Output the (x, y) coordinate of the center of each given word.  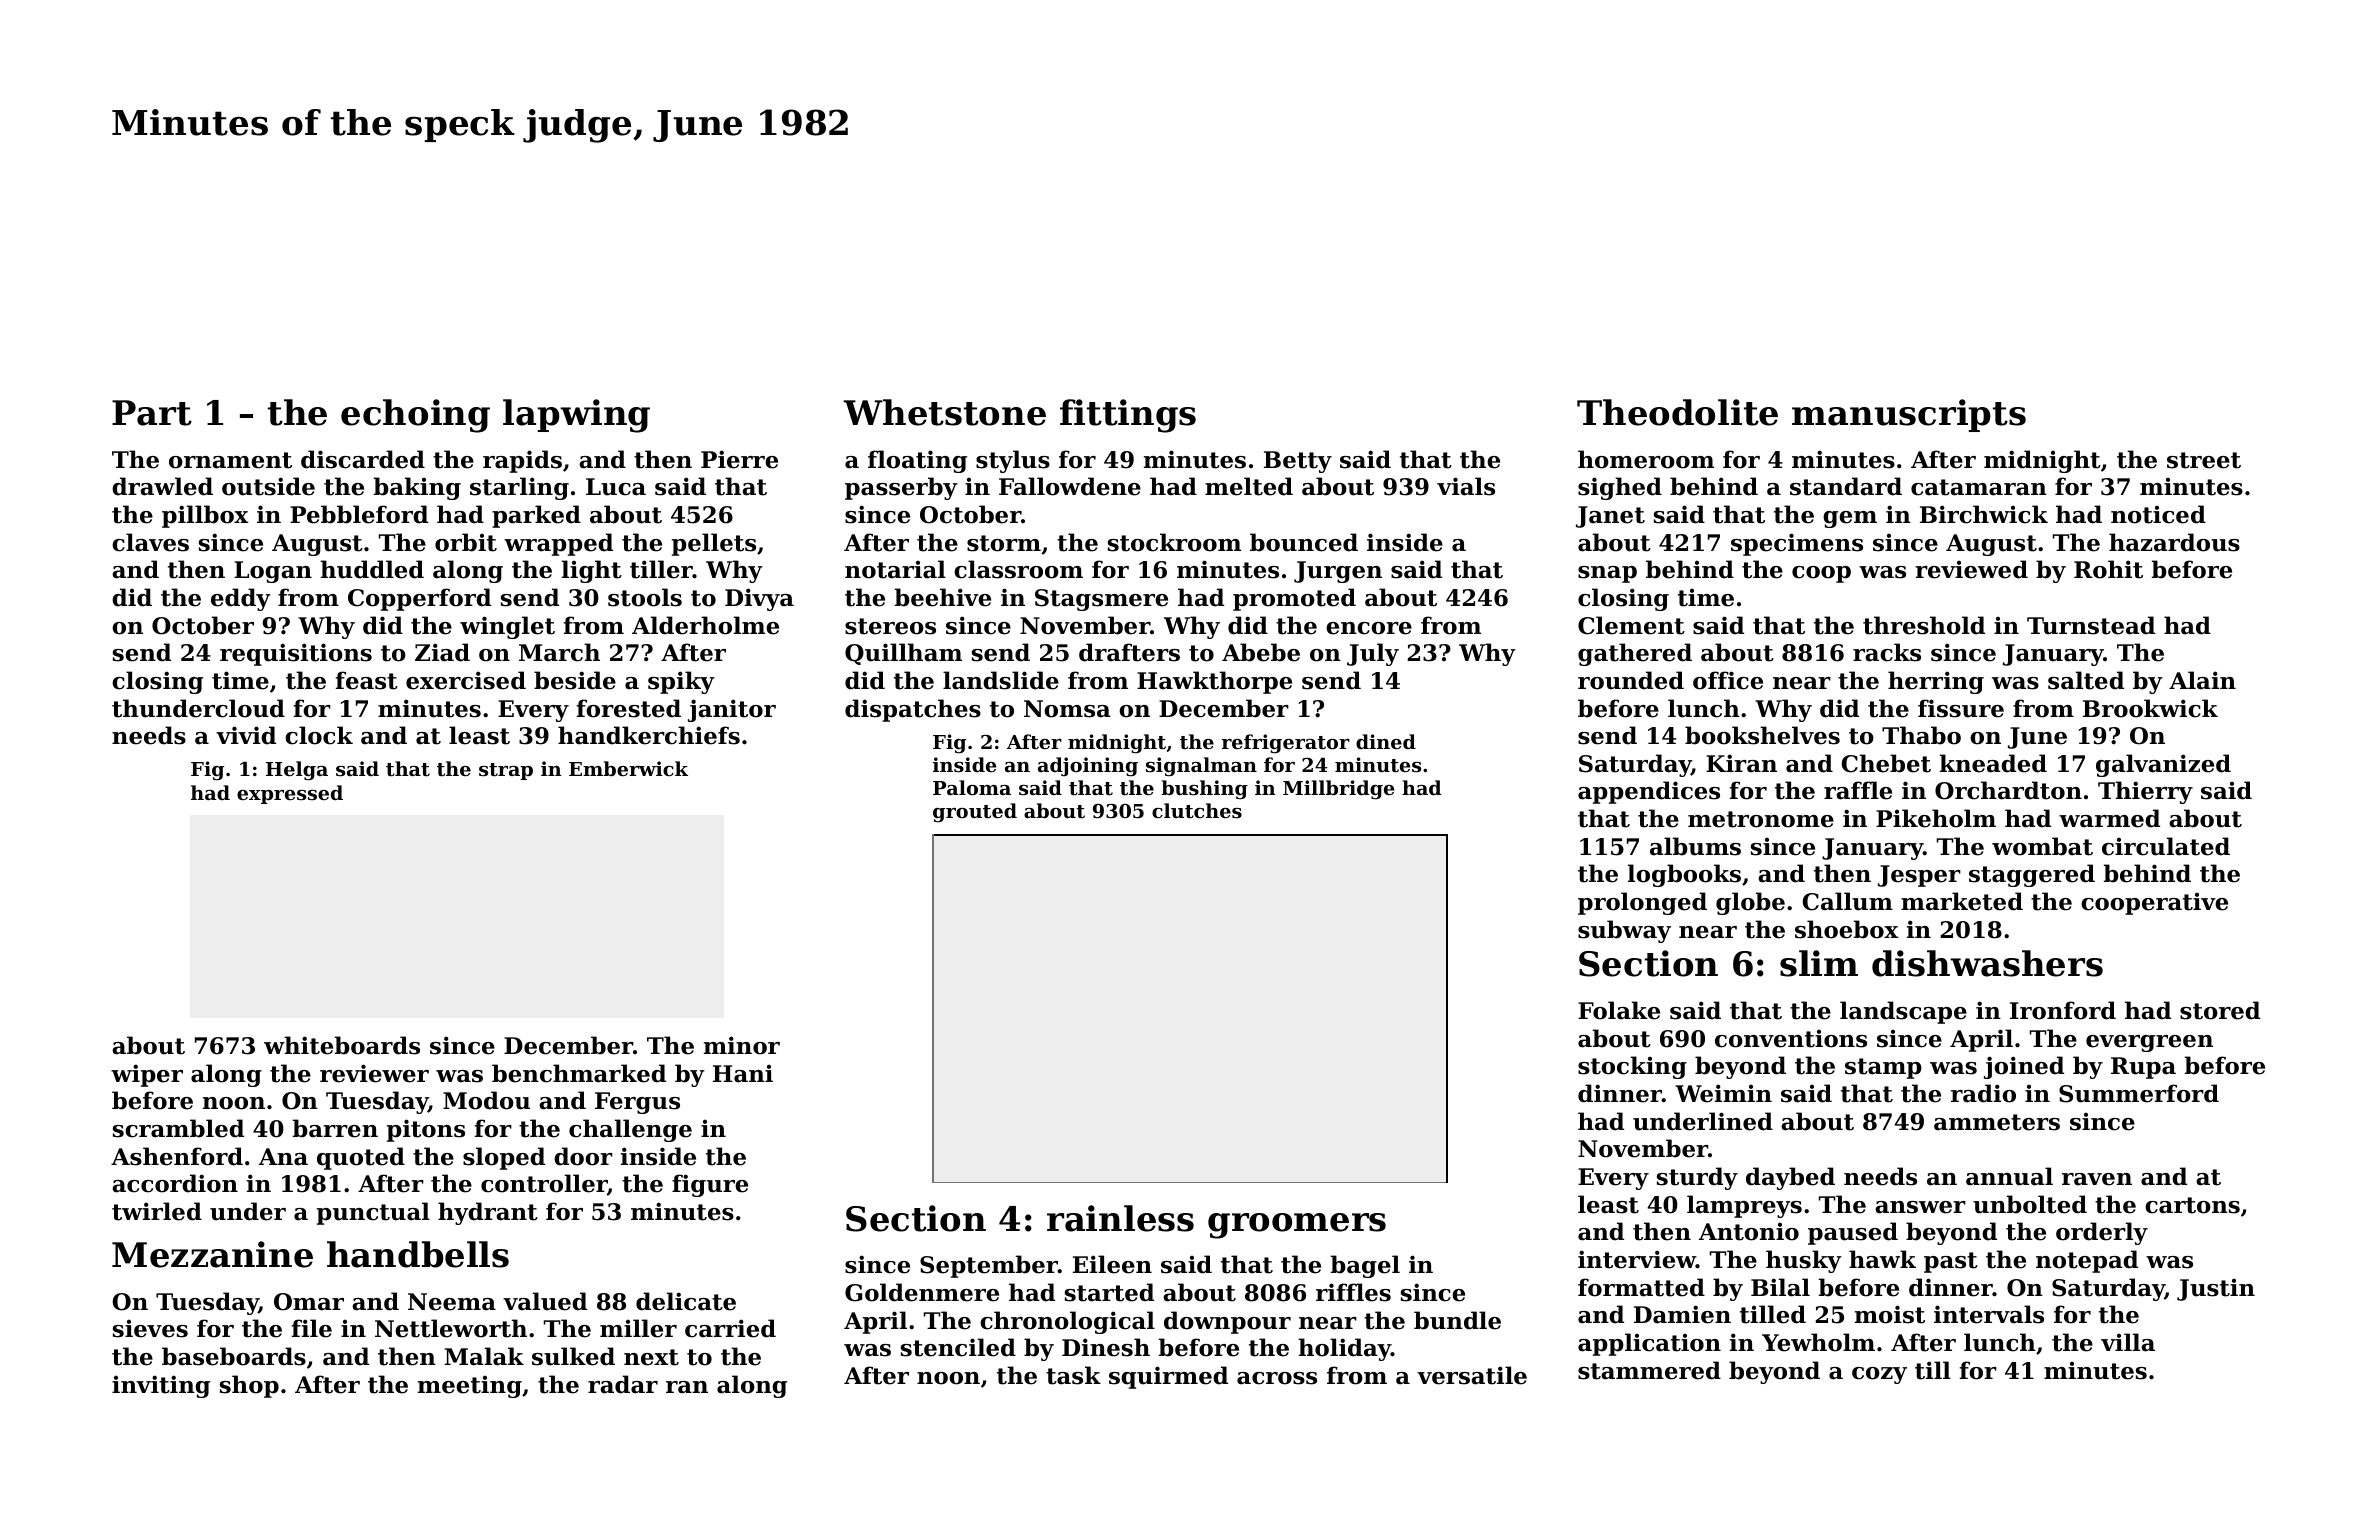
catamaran (1979, 487)
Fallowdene (1070, 486)
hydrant (488, 1213)
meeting (470, 1386)
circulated (2166, 846)
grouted (975, 812)
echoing (415, 416)
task (1073, 1375)
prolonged (1642, 903)
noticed (2158, 514)
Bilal (1780, 1287)
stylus (1013, 461)
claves (150, 542)
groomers (1297, 1226)
